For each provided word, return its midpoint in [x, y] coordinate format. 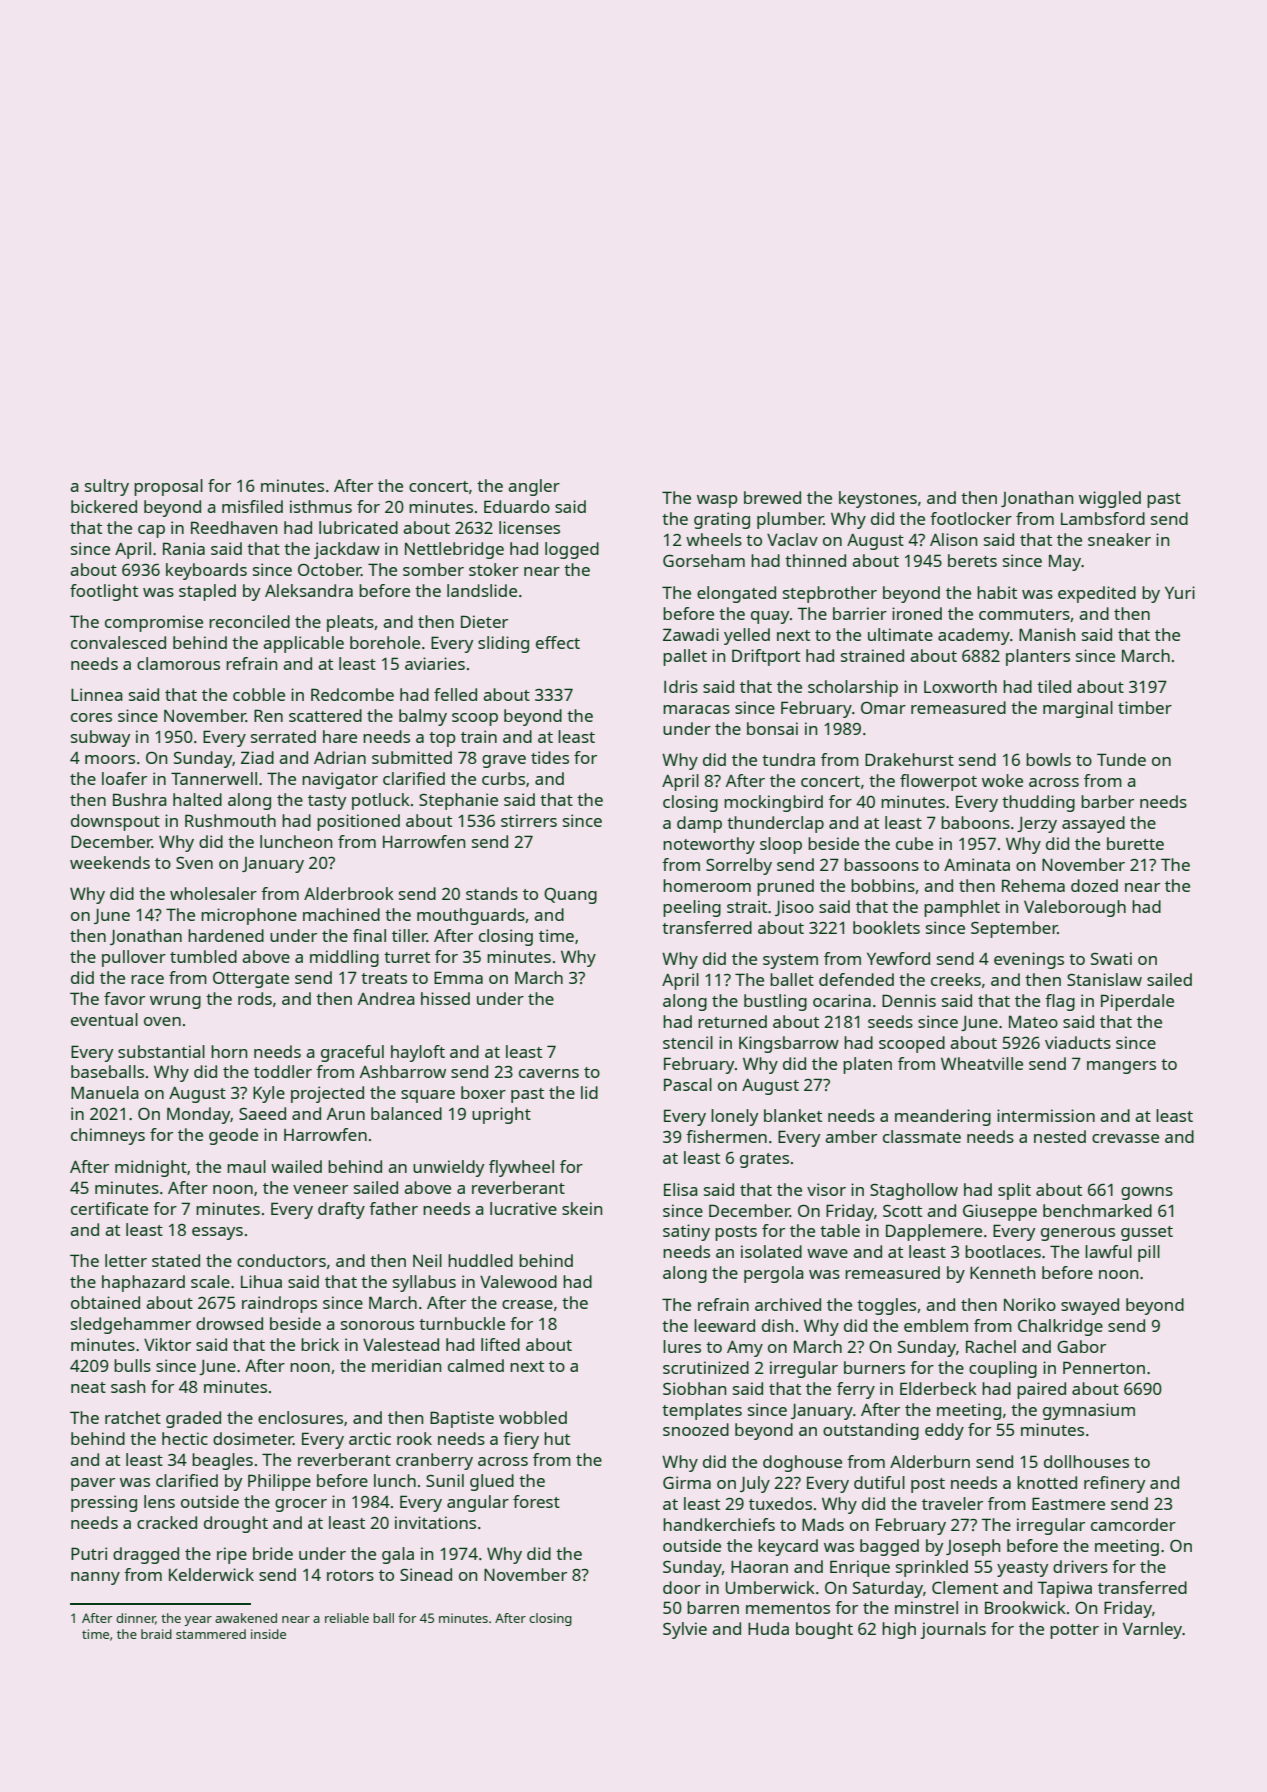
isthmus [321, 506]
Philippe [279, 1482]
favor [124, 998]
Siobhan [694, 1388]
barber [1107, 801]
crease [527, 1304]
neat [88, 1387]
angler [534, 487]
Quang [570, 896]
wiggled [1110, 499]
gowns [1147, 1193]
